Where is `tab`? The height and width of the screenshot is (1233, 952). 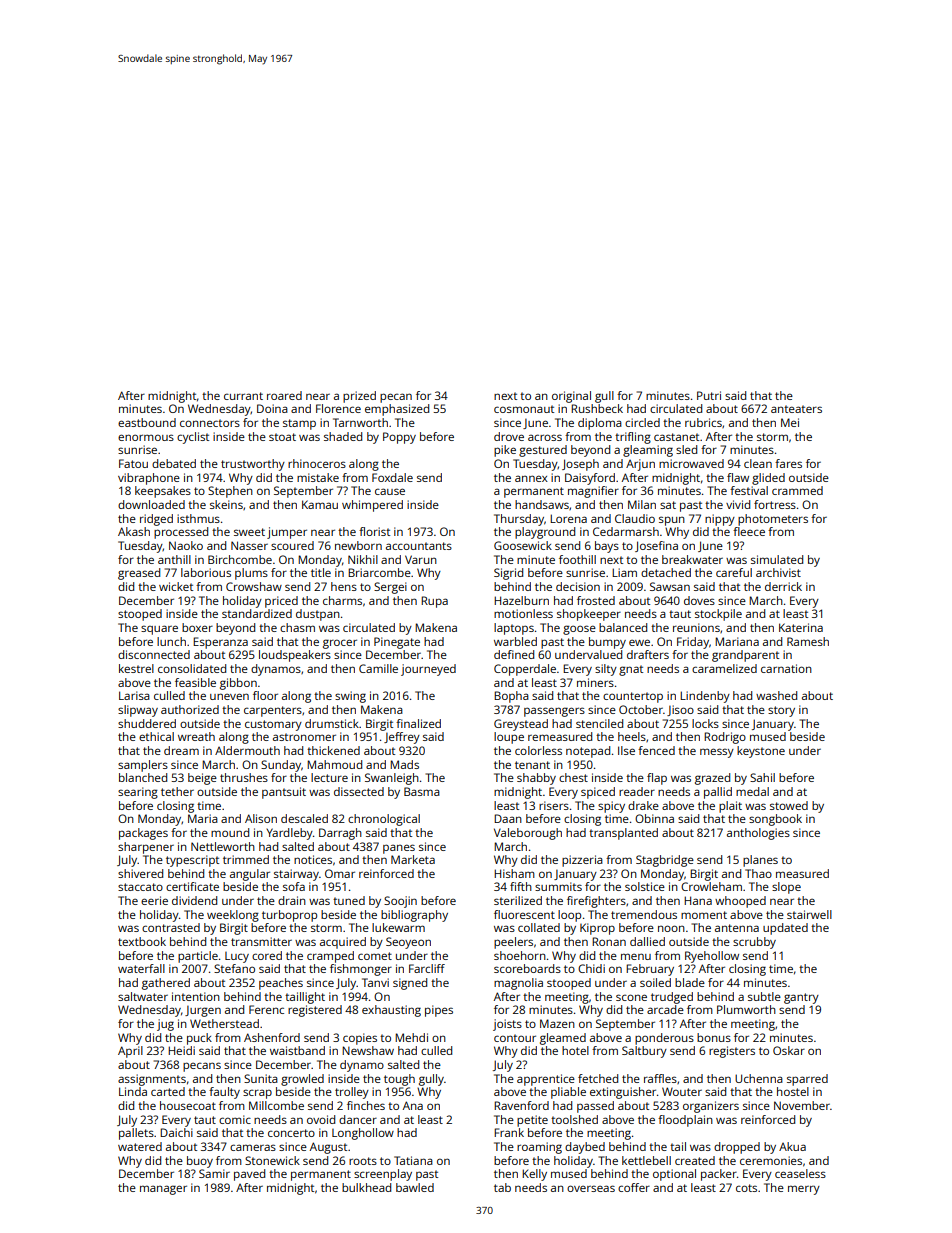 tab is located at coordinates (502, 1187).
